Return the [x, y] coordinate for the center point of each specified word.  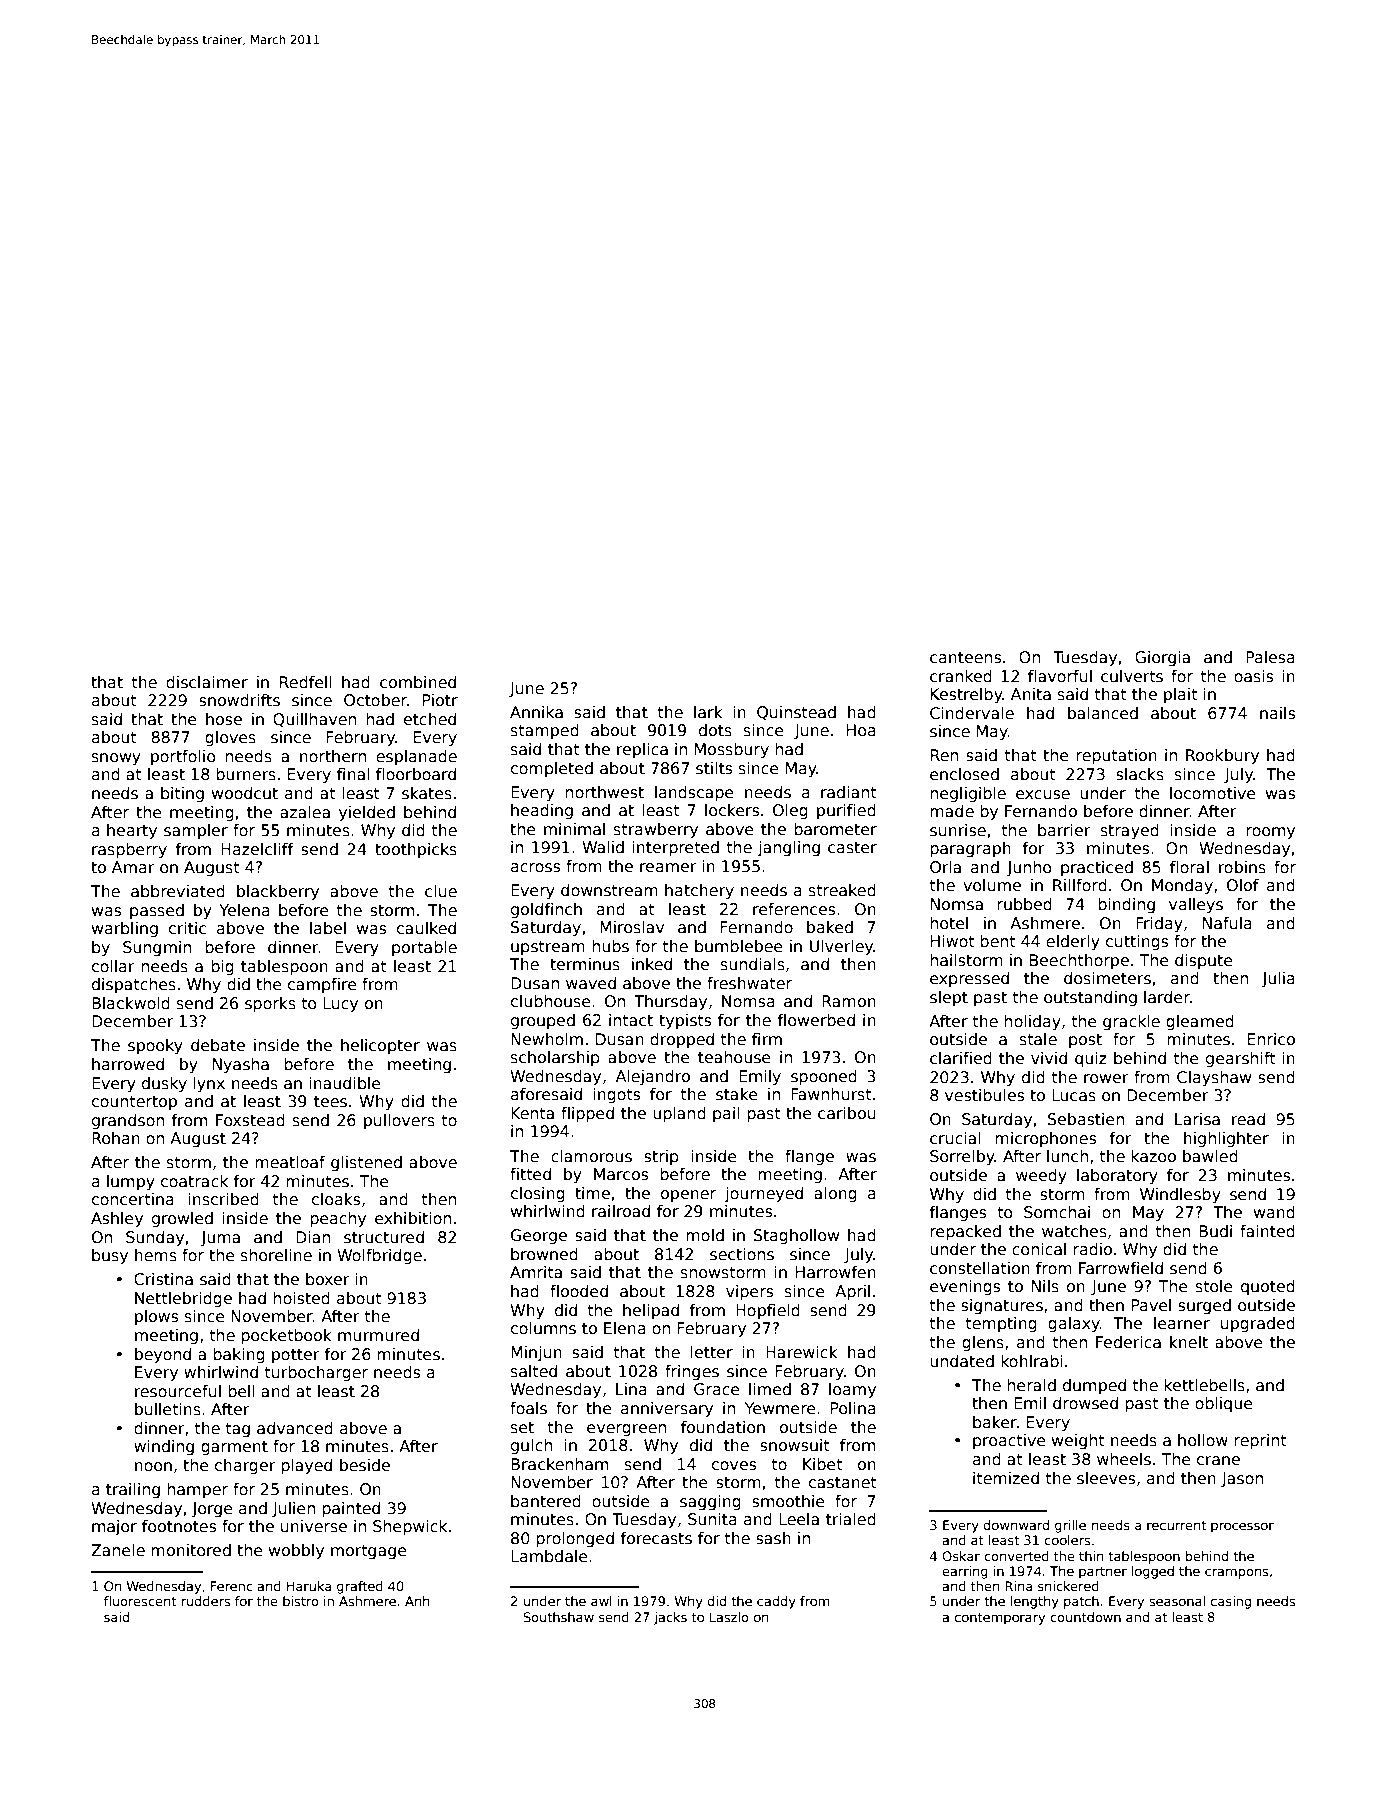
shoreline [276, 1255]
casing [1231, 1602]
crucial [955, 1138]
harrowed [128, 1064]
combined [418, 682]
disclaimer [207, 682]
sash [773, 1538]
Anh [417, 1601]
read [1248, 1119]
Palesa [1270, 657]
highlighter [1226, 1139]
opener [688, 1196]
